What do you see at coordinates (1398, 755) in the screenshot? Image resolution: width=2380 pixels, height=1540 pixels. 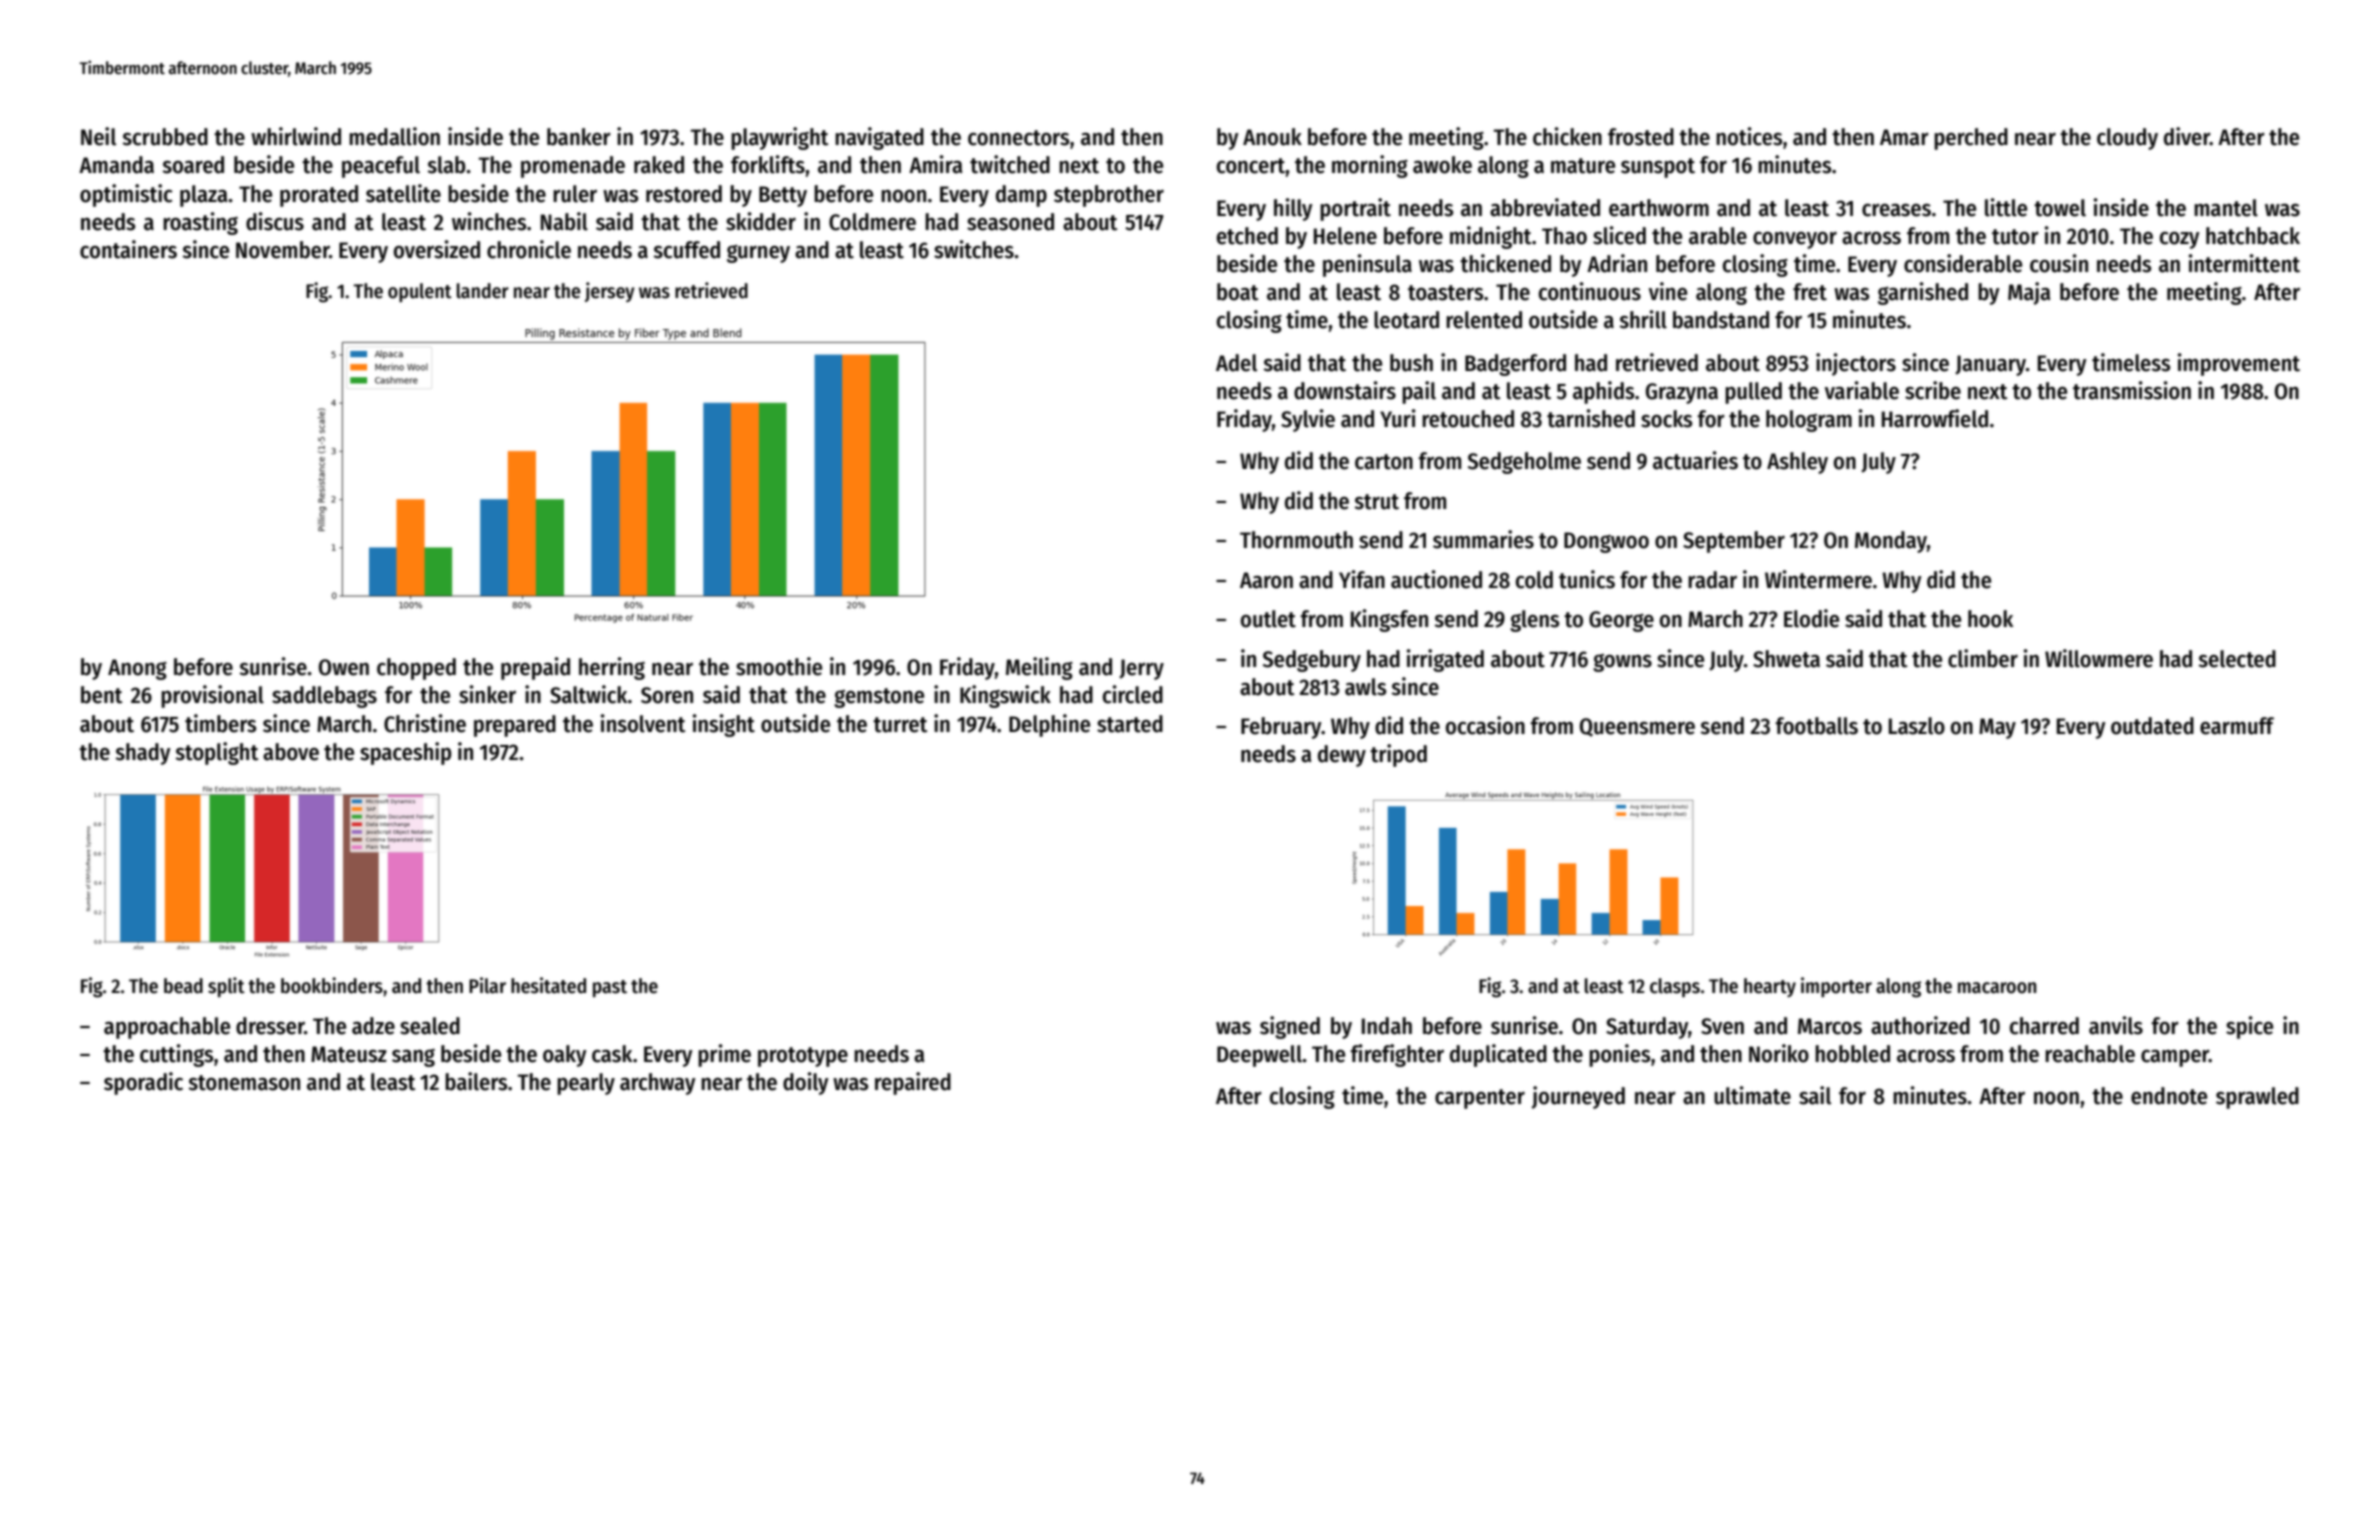 I see `tripod` at bounding box center [1398, 755].
